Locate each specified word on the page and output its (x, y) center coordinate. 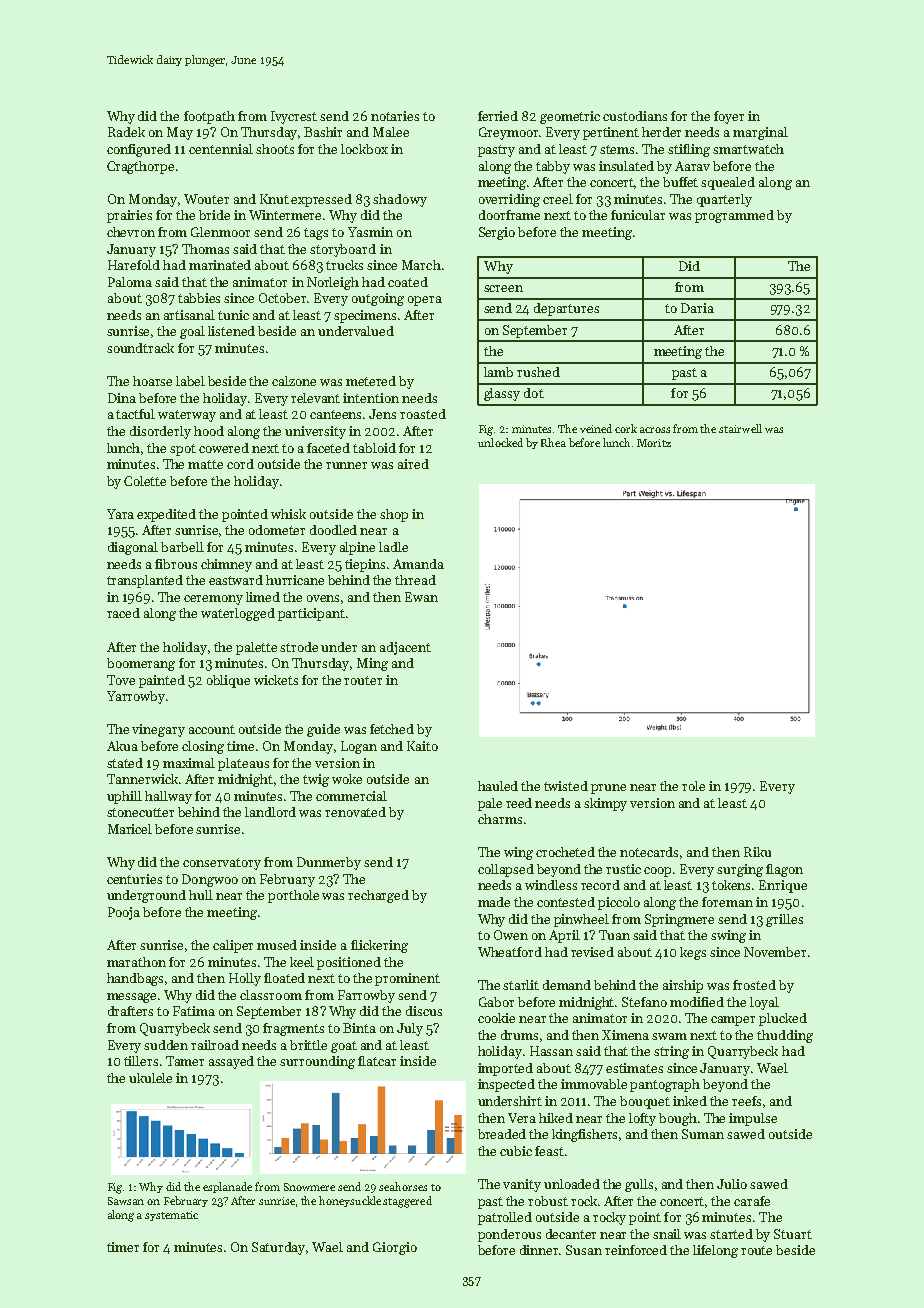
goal (192, 332)
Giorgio (395, 1248)
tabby (553, 167)
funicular (638, 215)
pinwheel (581, 920)
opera (425, 301)
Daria (697, 308)
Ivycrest (294, 117)
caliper (233, 946)
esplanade (227, 1187)
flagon (784, 870)
